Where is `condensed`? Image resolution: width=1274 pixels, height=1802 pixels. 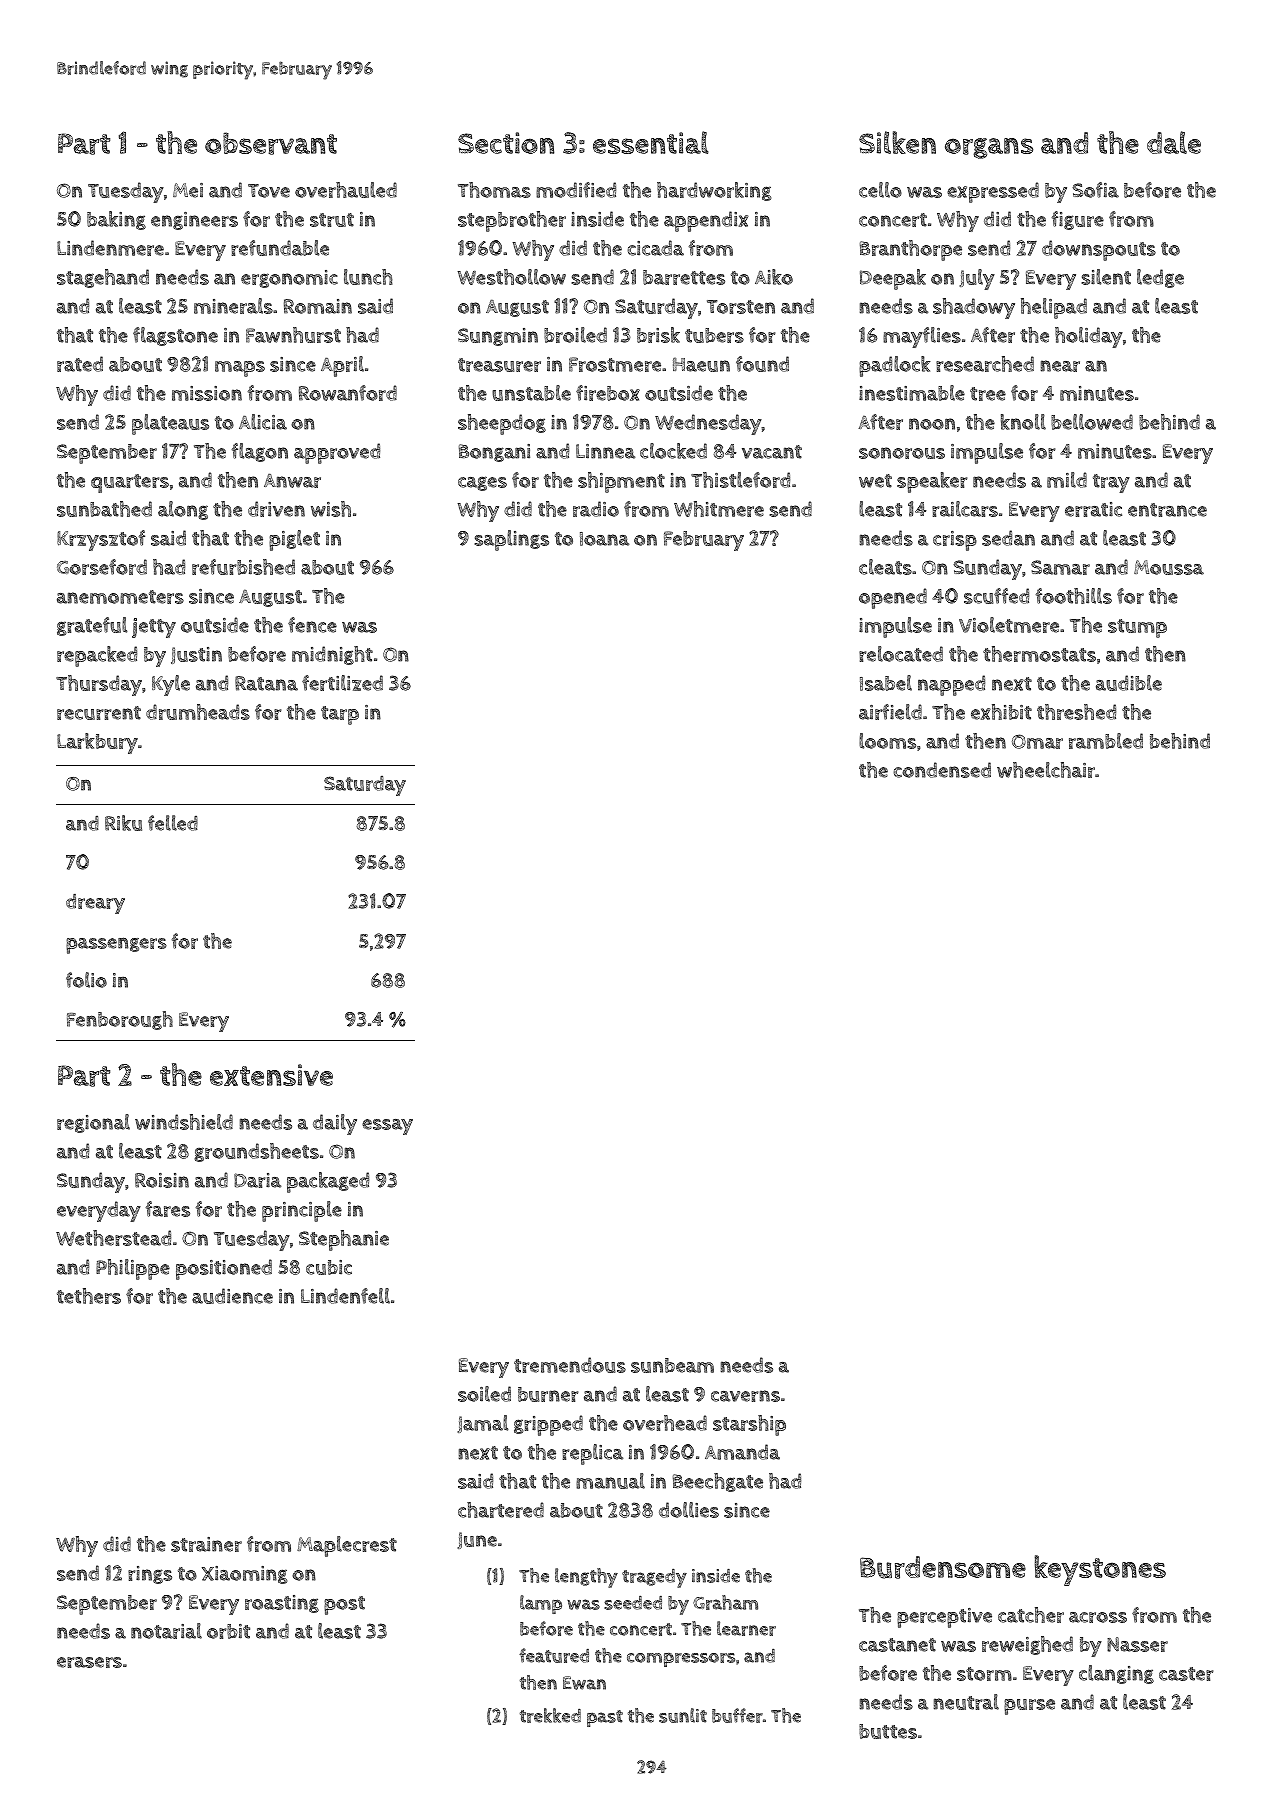
condensed is located at coordinates (942, 770).
